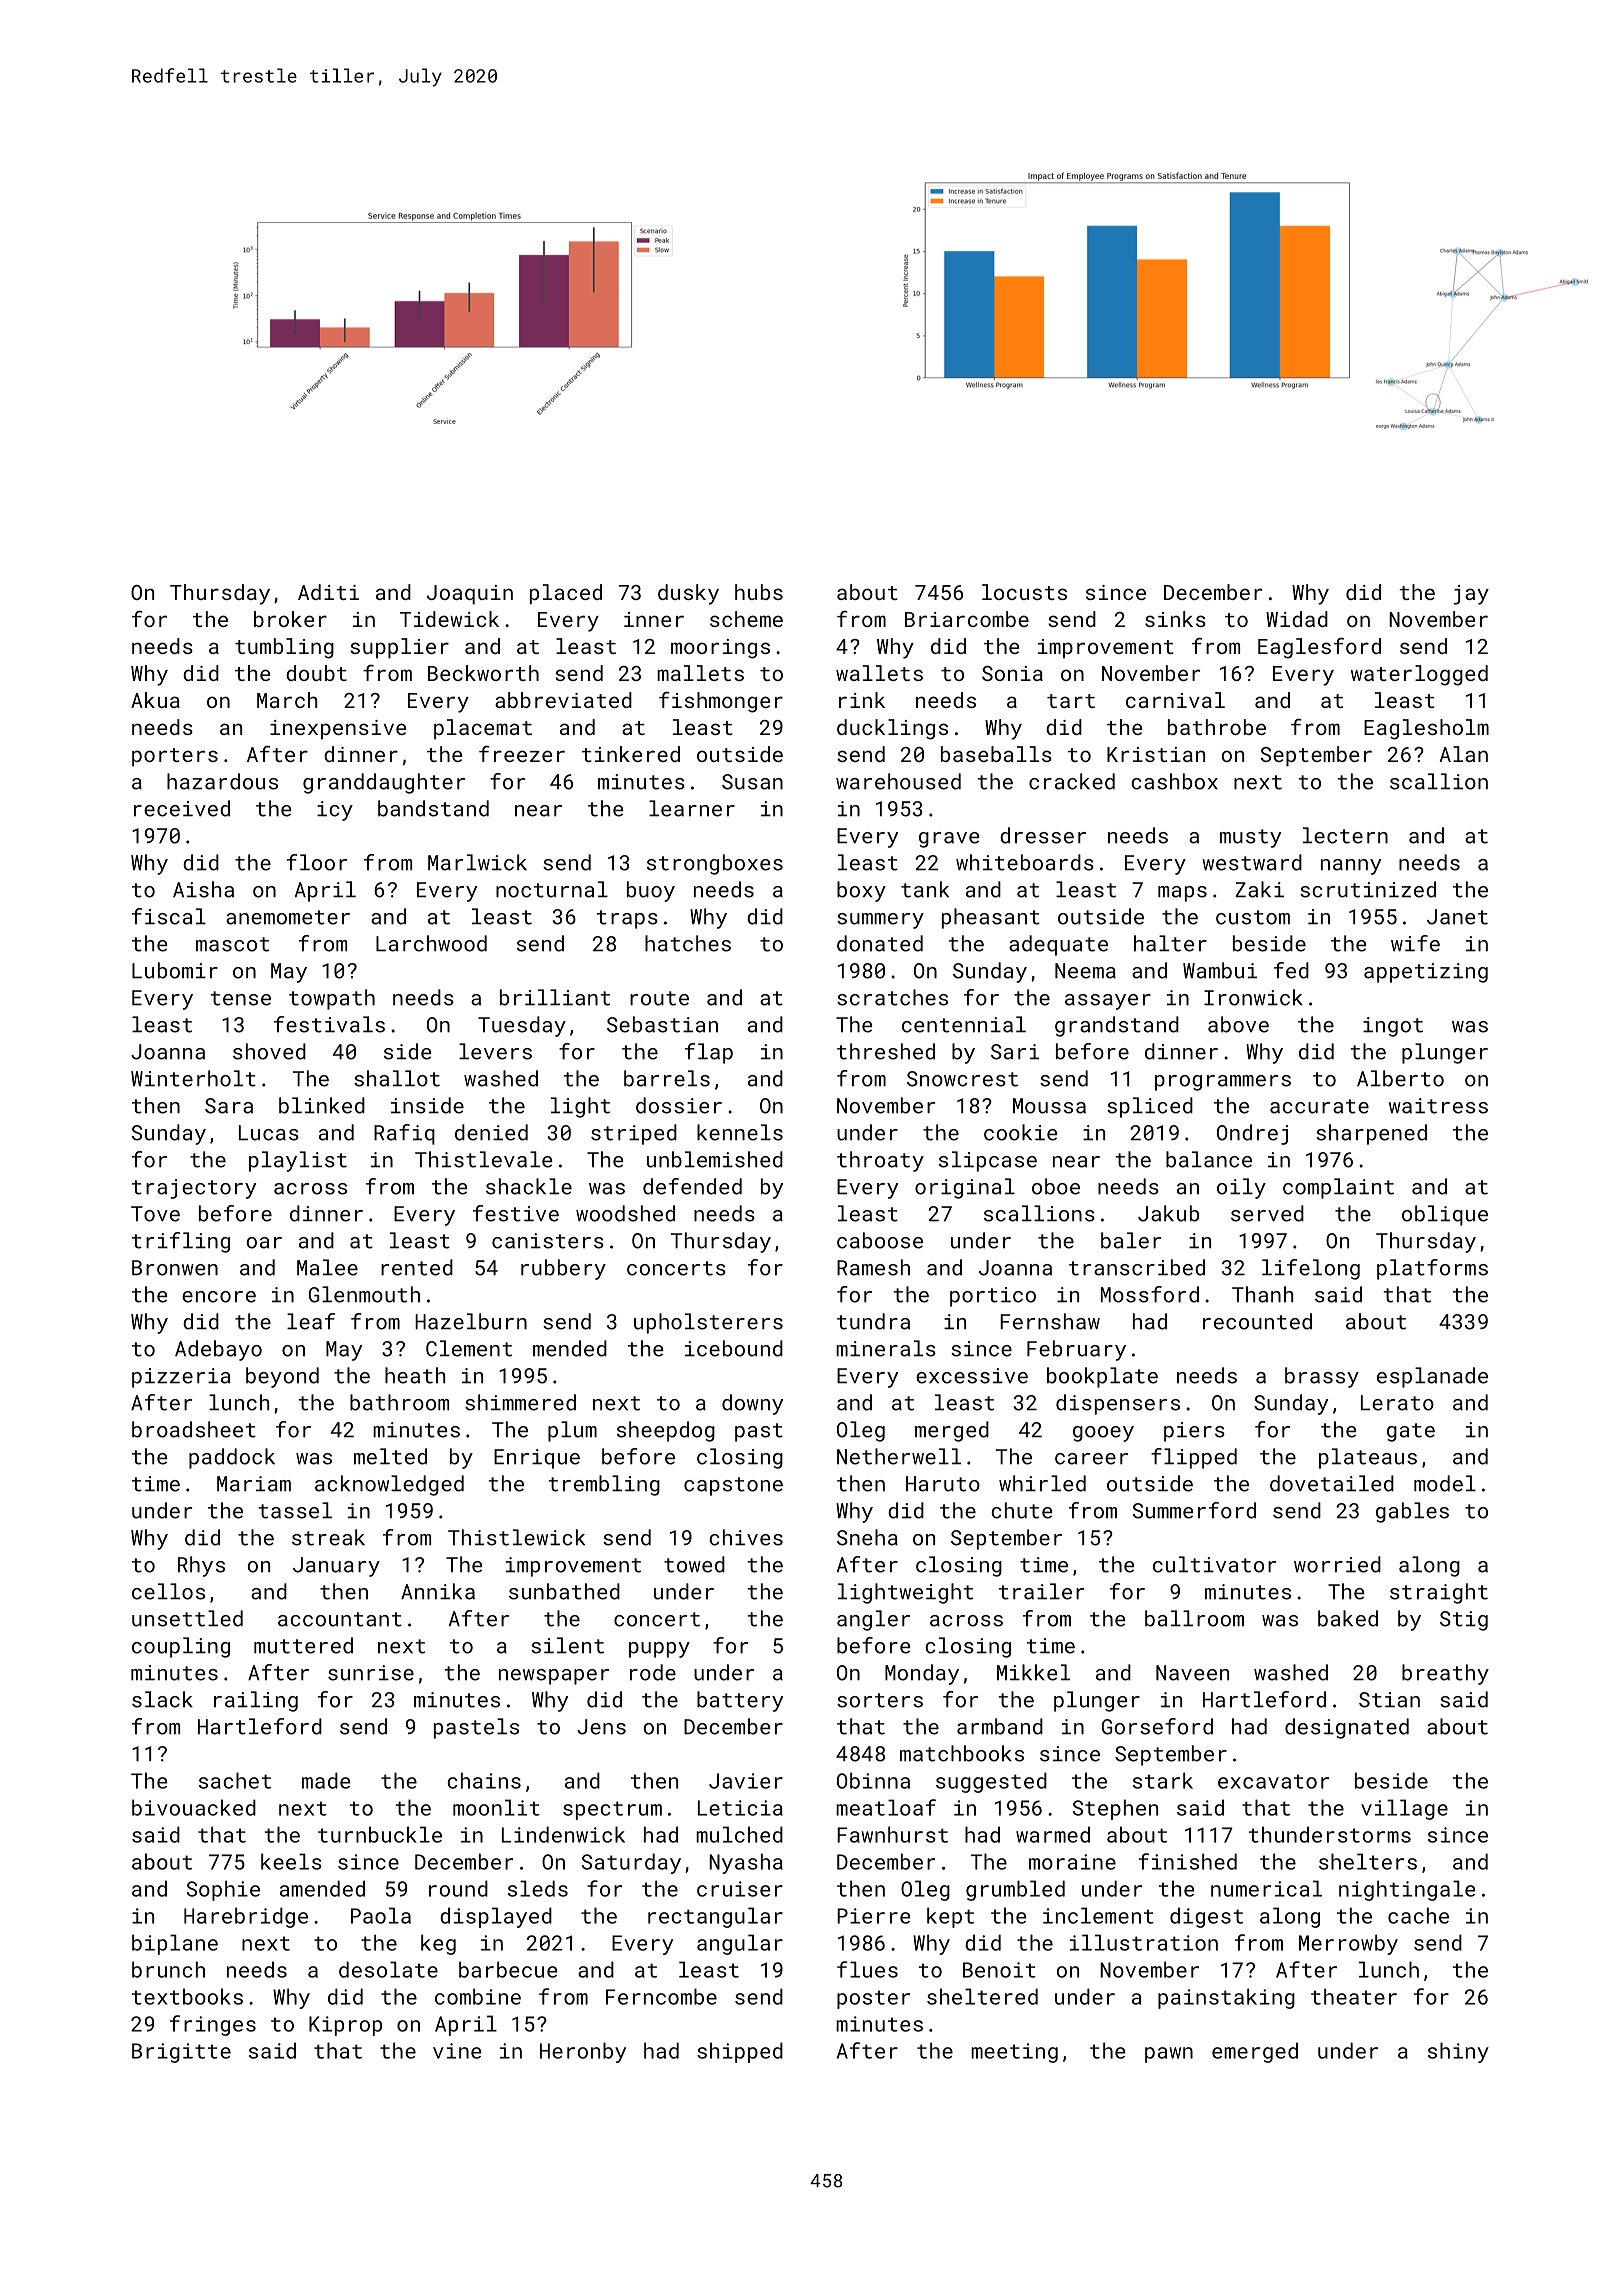 This document has width=1620, height=2292. Describe the element at coordinates (752, 782) in the document. I see `Susan` at that location.
